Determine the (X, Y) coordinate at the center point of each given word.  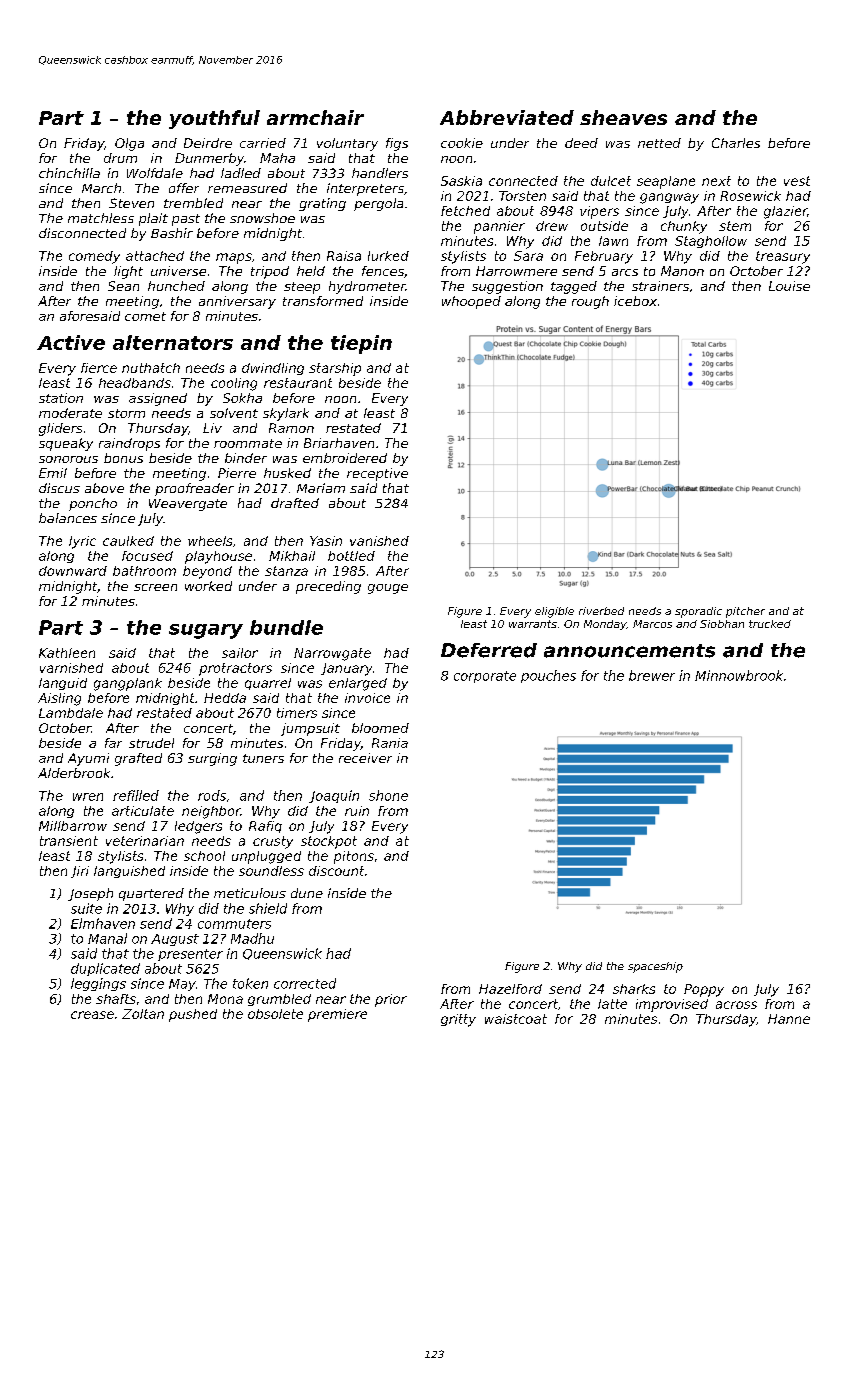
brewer (652, 675)
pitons (354, 857)
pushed (193, 1015)
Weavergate (188, 505)
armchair (315, 117)
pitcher (745, 612)
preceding (328, 587)
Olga (129, 144)
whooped (471, 302)
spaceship (655, 967)
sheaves (623, 117)
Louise (789, 286)
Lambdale (71, 713)
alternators (173, 342)
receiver (365, 758)
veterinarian (145, 841)
